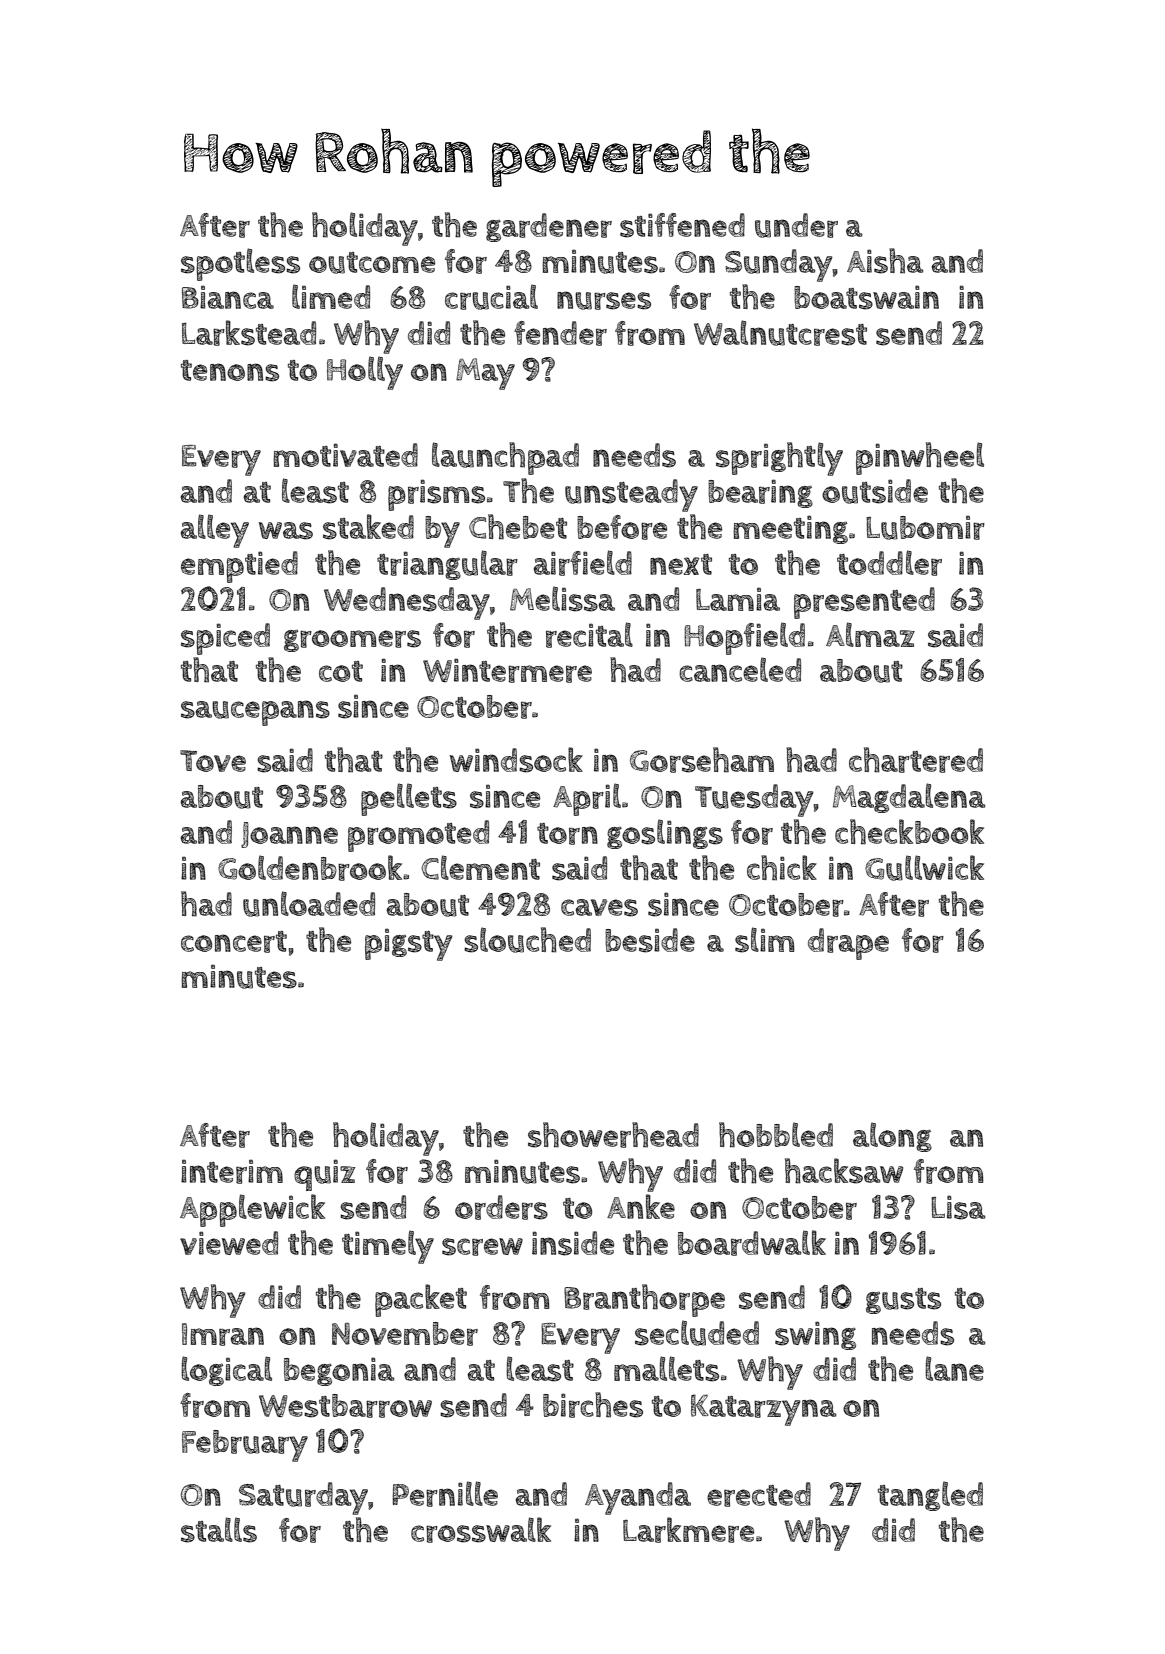 The height and width of the screenshot is (1654, 1165). Describe the element at coordinates (702, 760) in the screenshot. I see `Gorseham` at that location.
